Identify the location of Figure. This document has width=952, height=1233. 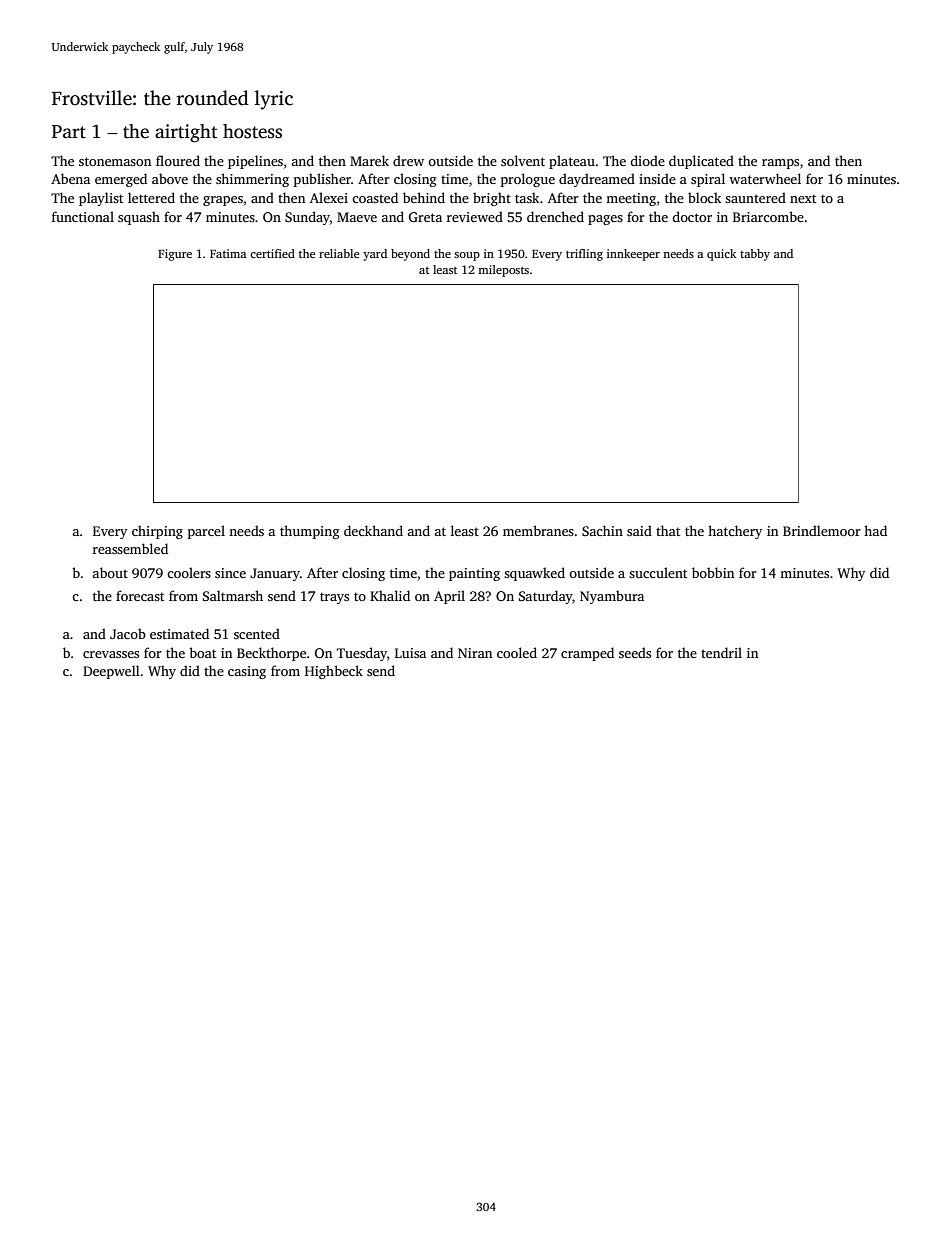
(175, 255).
